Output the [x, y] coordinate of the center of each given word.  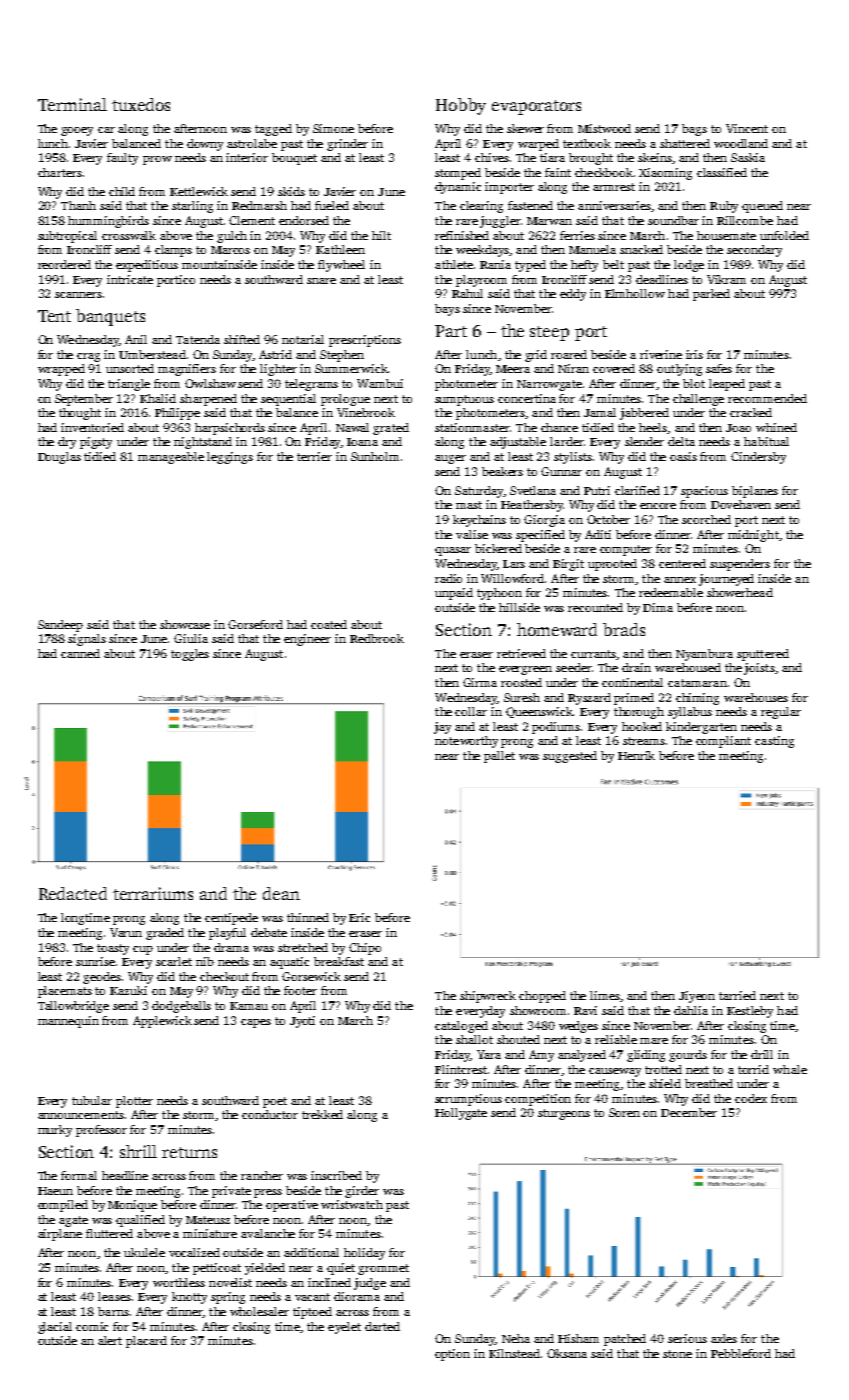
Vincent [747, 128]
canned [80, 653]
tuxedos [141, 104]
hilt [381, 235]
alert [110, 1340]
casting [774, 742]
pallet [499, 757]
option [452, 1355]
